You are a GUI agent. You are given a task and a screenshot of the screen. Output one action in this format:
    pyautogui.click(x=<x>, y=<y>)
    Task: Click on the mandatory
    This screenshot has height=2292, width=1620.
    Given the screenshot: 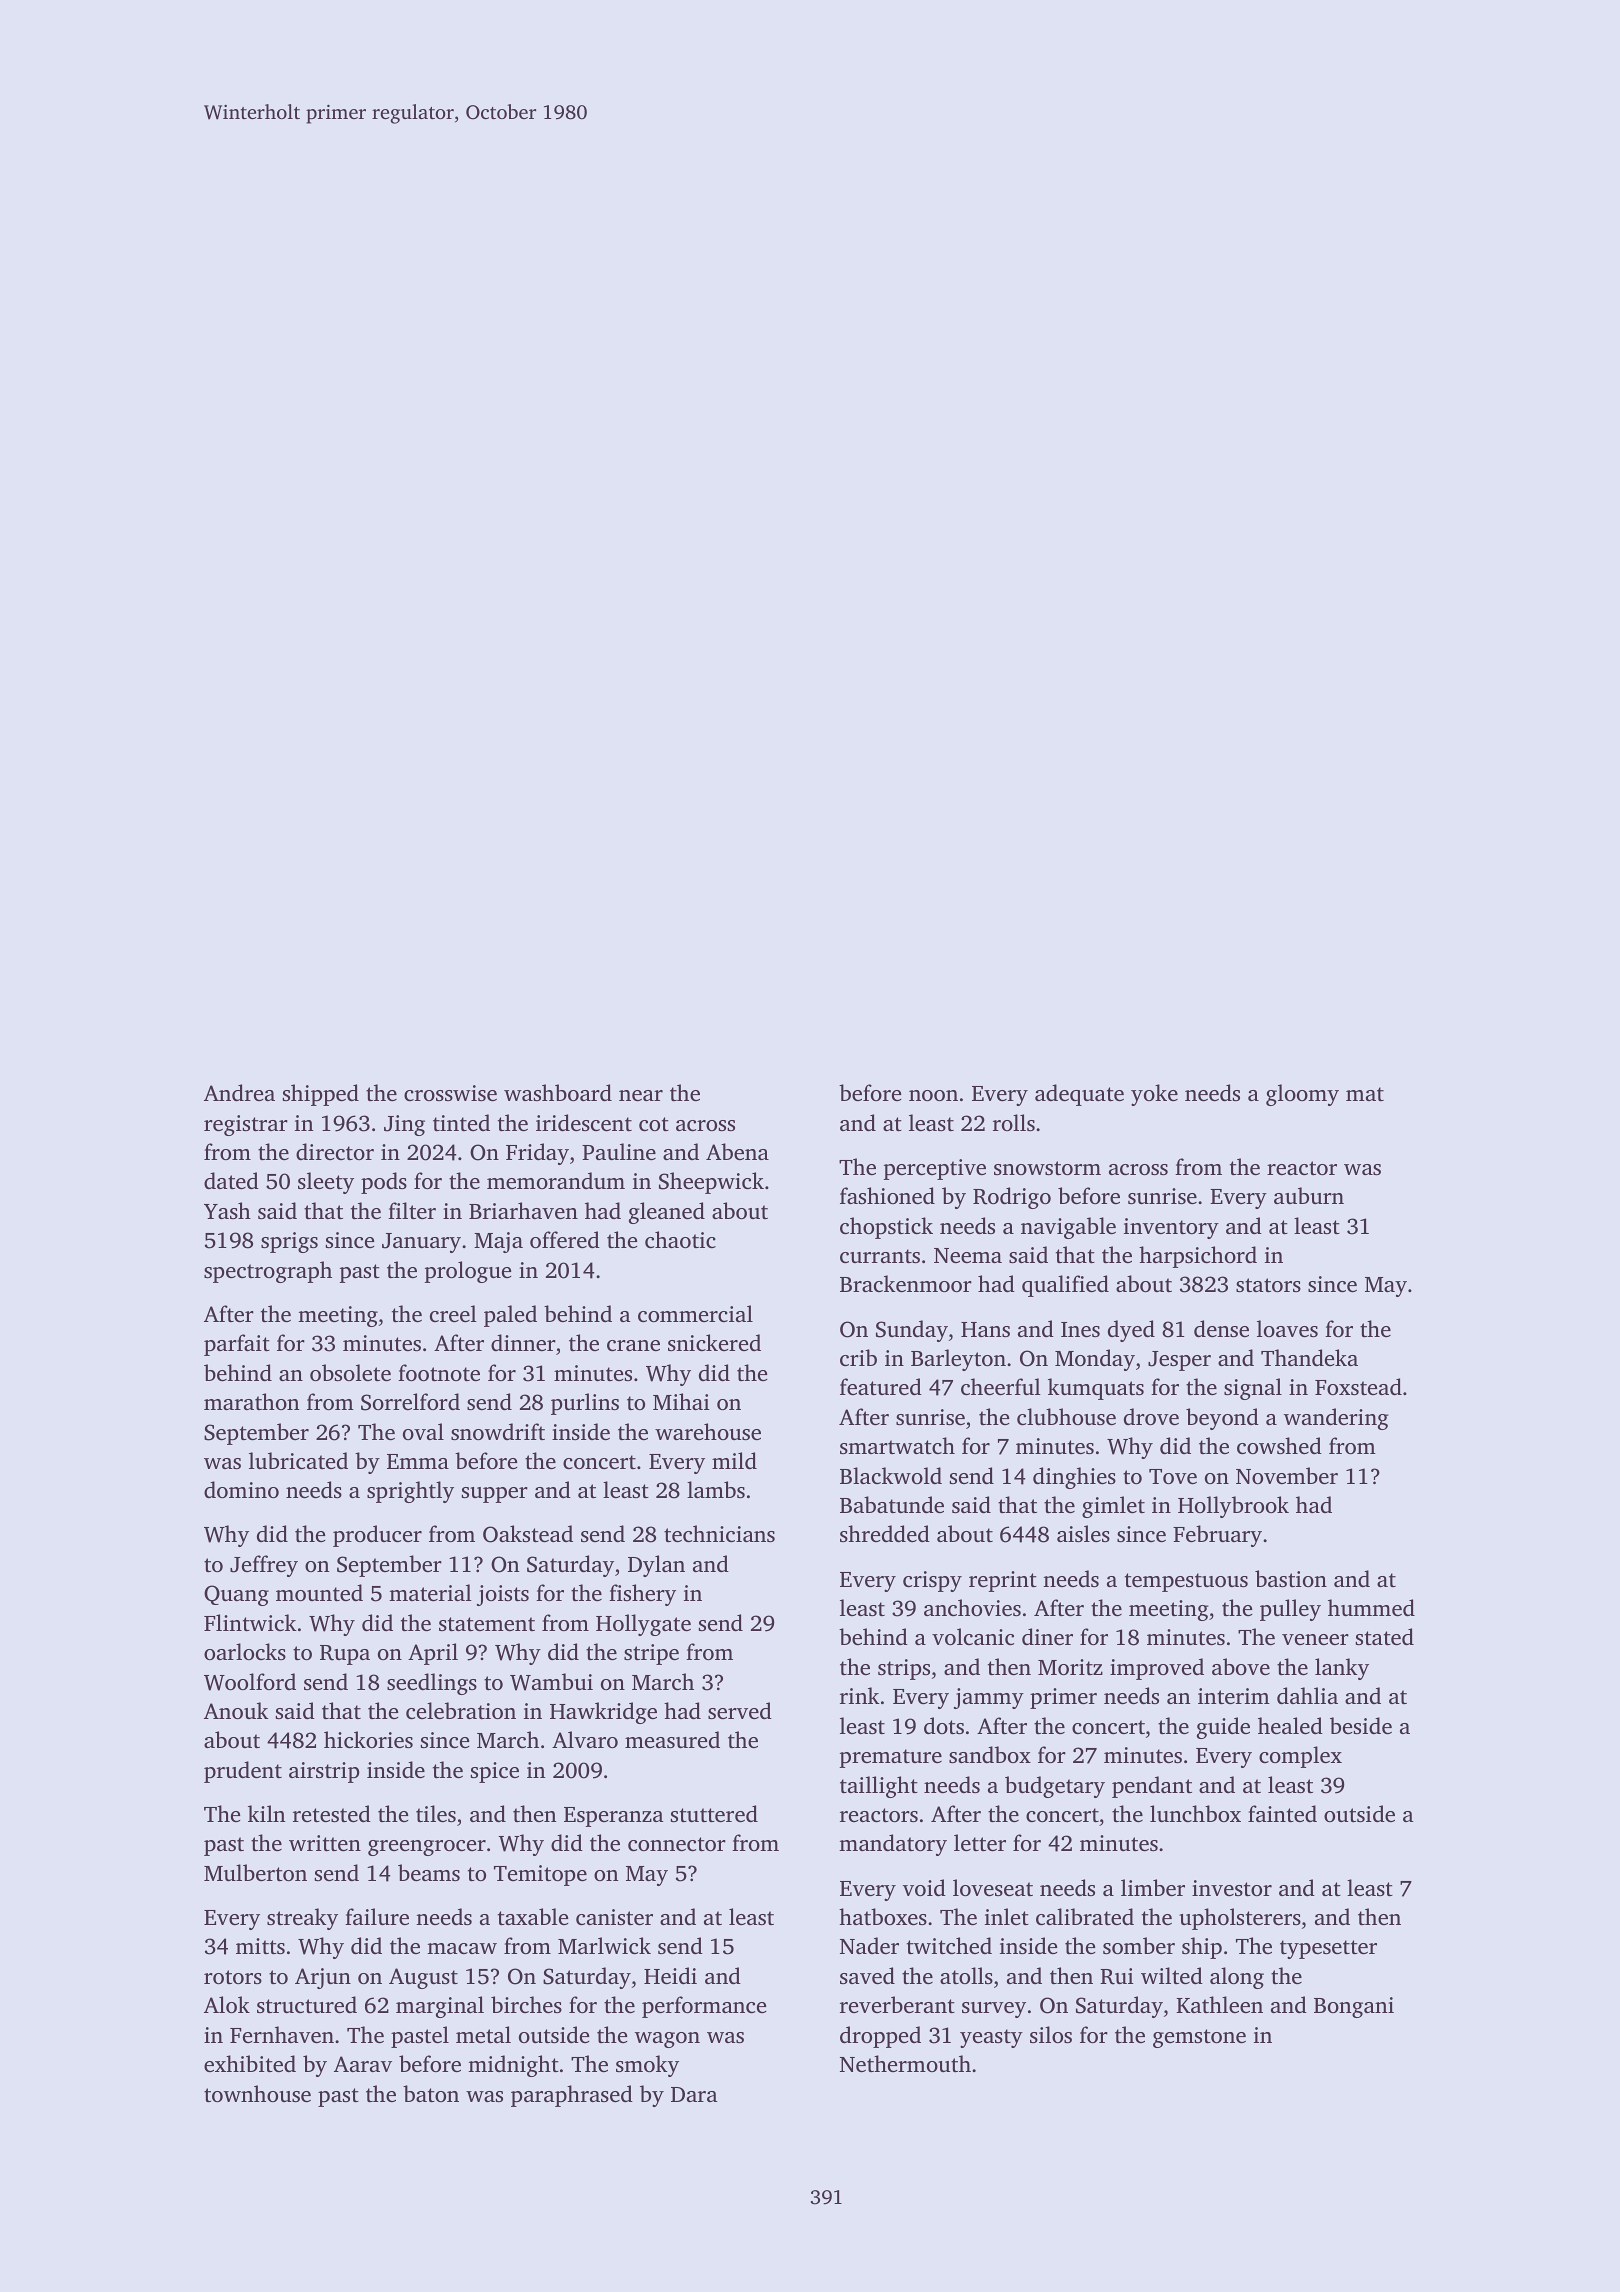 What is the action you would take?
    pyautogui.click(x=893, y=1845)
